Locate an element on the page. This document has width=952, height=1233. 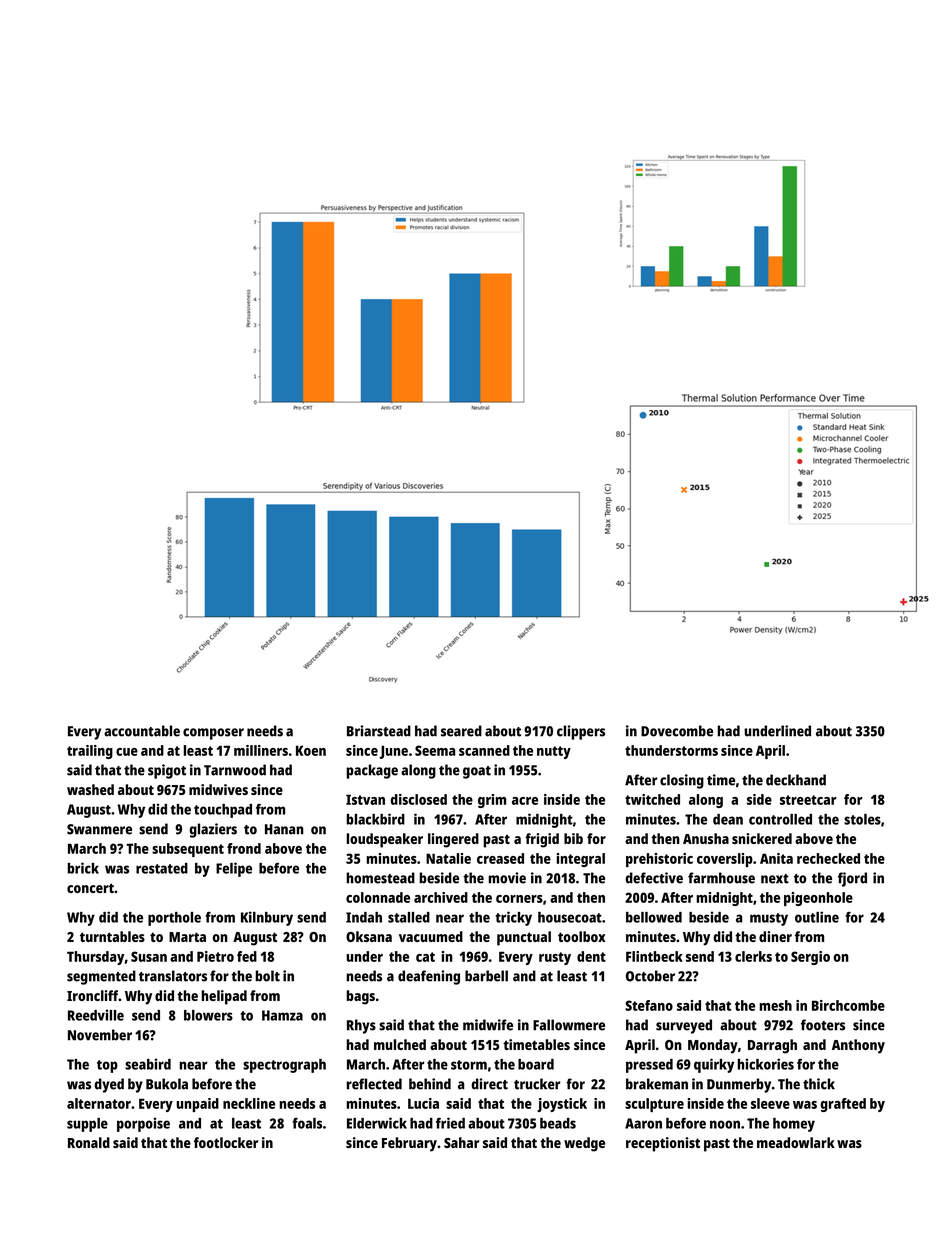
deckhand is located at coordinates (796, 780).
